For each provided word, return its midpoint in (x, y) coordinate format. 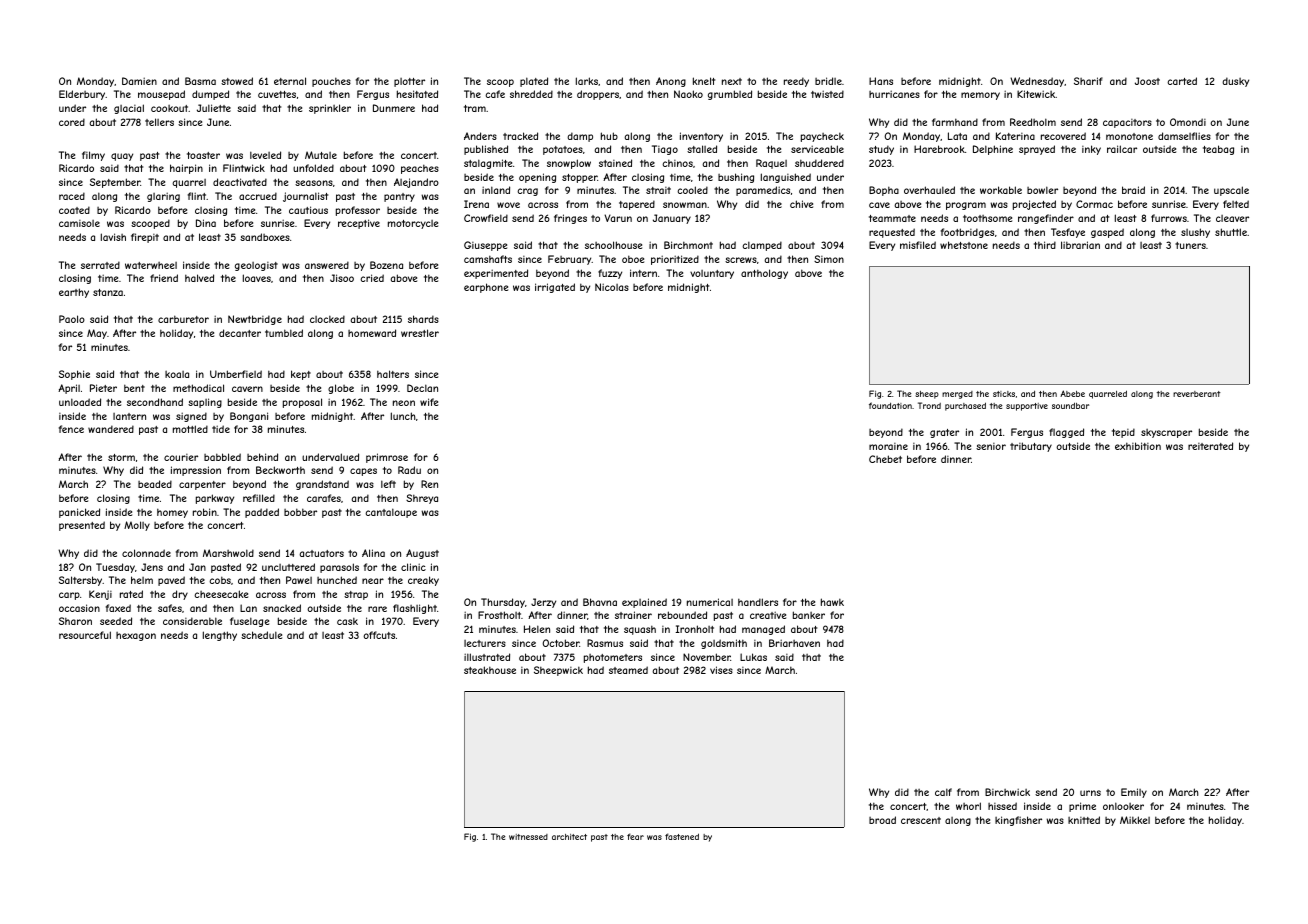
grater (944, 433)
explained (644, 603)
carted (1182, 81)
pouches (331, 82)
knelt (704, 81)
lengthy (220, 636)
